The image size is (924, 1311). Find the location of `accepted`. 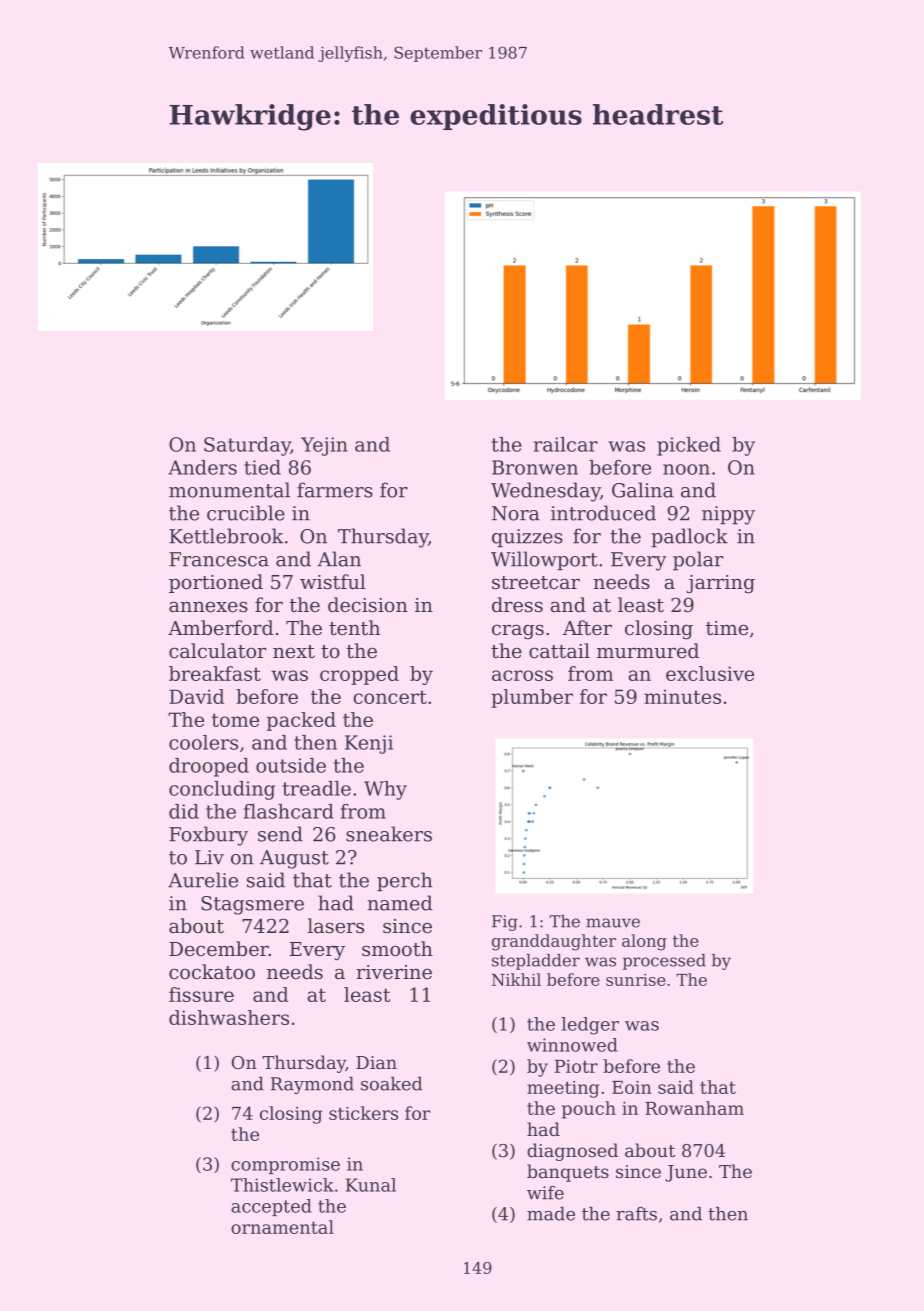

accepted is located at coordinates (271, 1207).
